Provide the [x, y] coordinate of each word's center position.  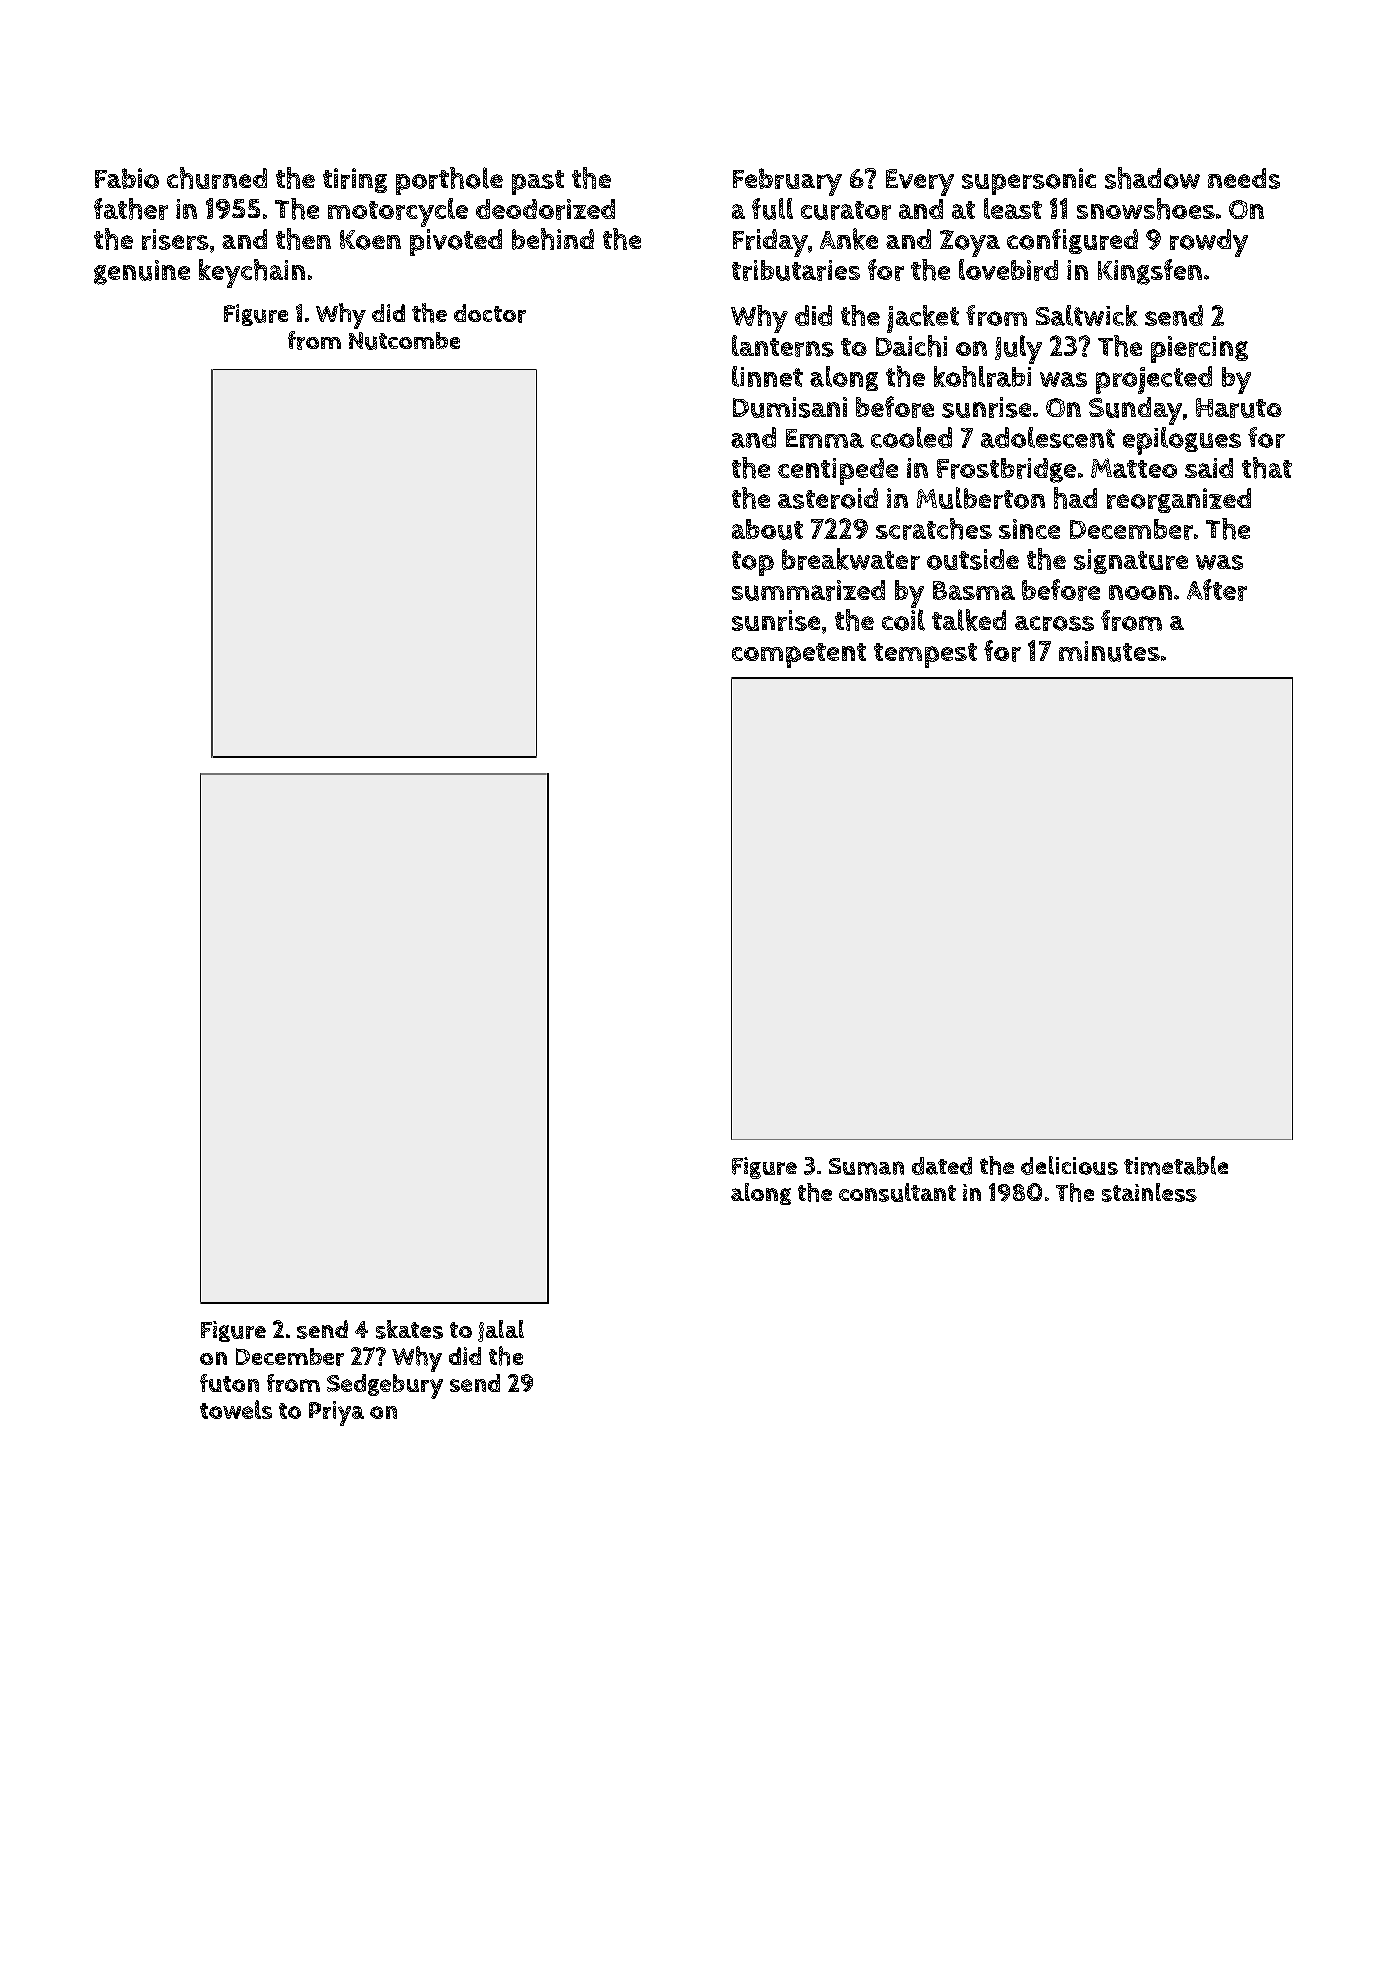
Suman [866, 1166]
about [767, 529]
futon [229, 1383]
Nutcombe [404, 341]
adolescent [1048, 437]
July [1018, 349]
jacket [923, 319]
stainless [1149, 1192]
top [753, 563]
